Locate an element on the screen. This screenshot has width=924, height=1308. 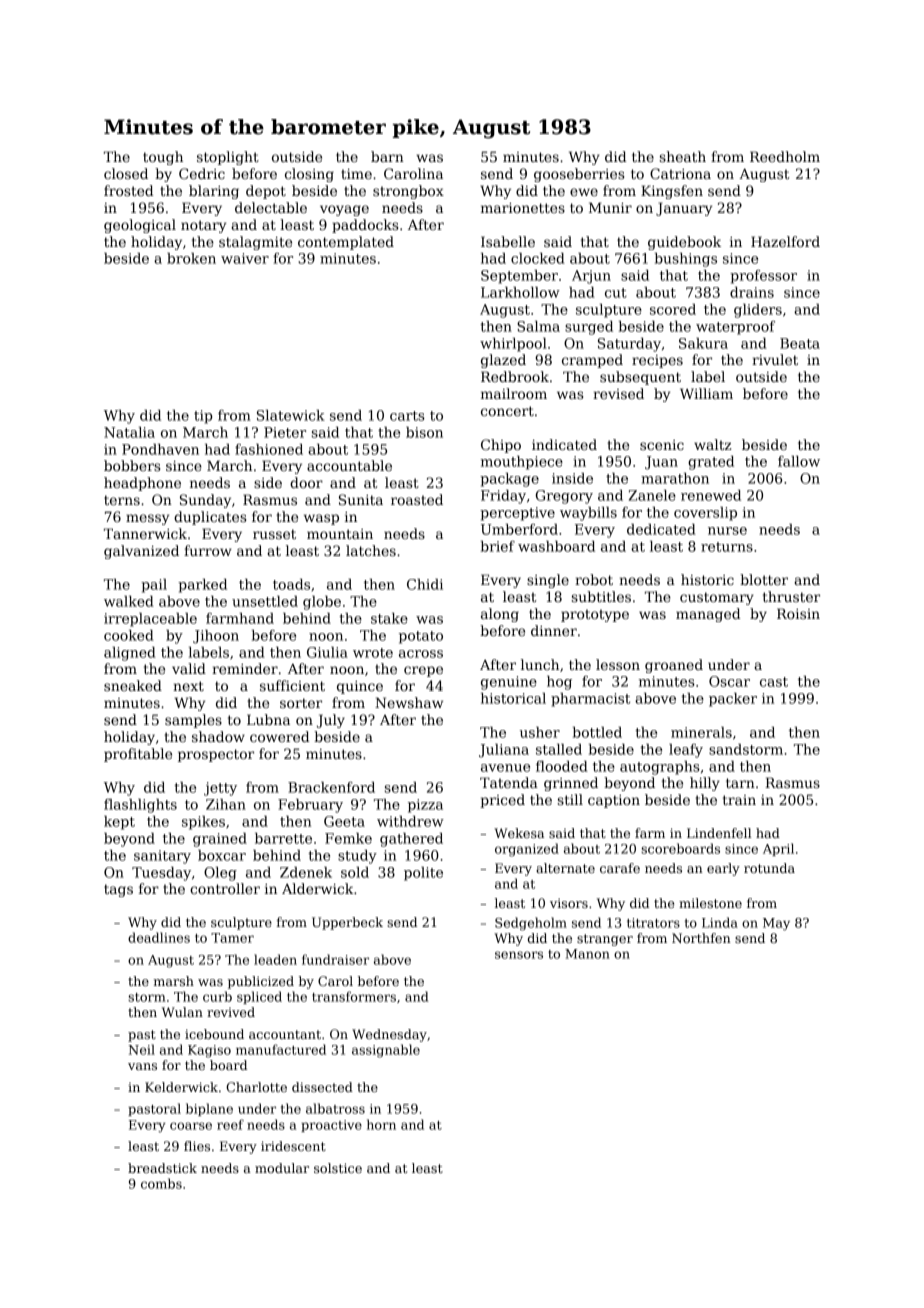
groaned is located at coordinates (674, 666).
